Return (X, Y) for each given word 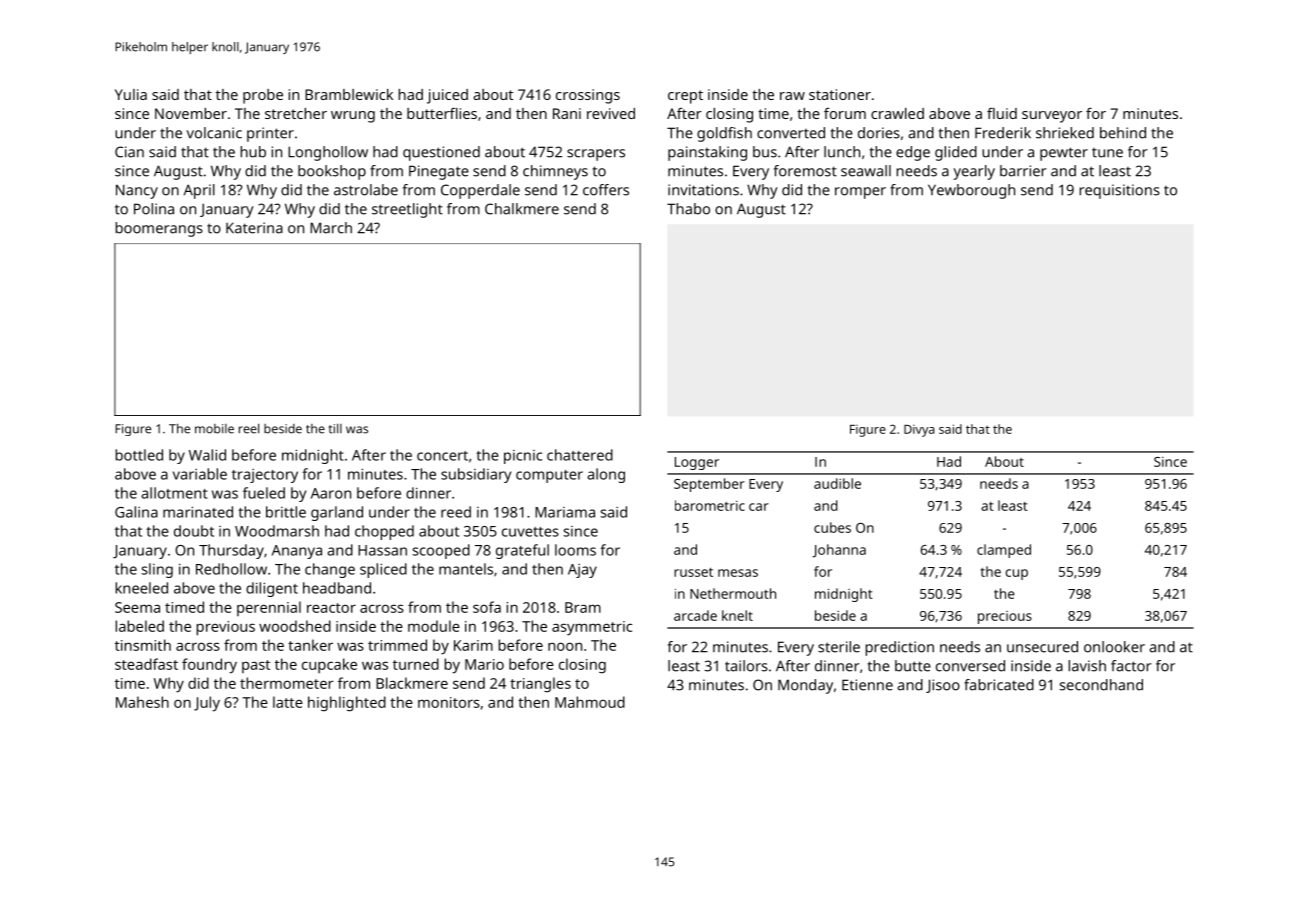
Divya (919, 430)
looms (575, 550)
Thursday (231, 551)
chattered (580, 455)
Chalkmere (522, 209)
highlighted (347, 704)
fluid (1002, 113)
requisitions (1119, 191)
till (335, 428)
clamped (1004, 551)
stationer (840, 94)
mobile (214, 429)
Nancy (137, 191)
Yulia (131, 94)
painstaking (707, 153)
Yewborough (971, 191)
